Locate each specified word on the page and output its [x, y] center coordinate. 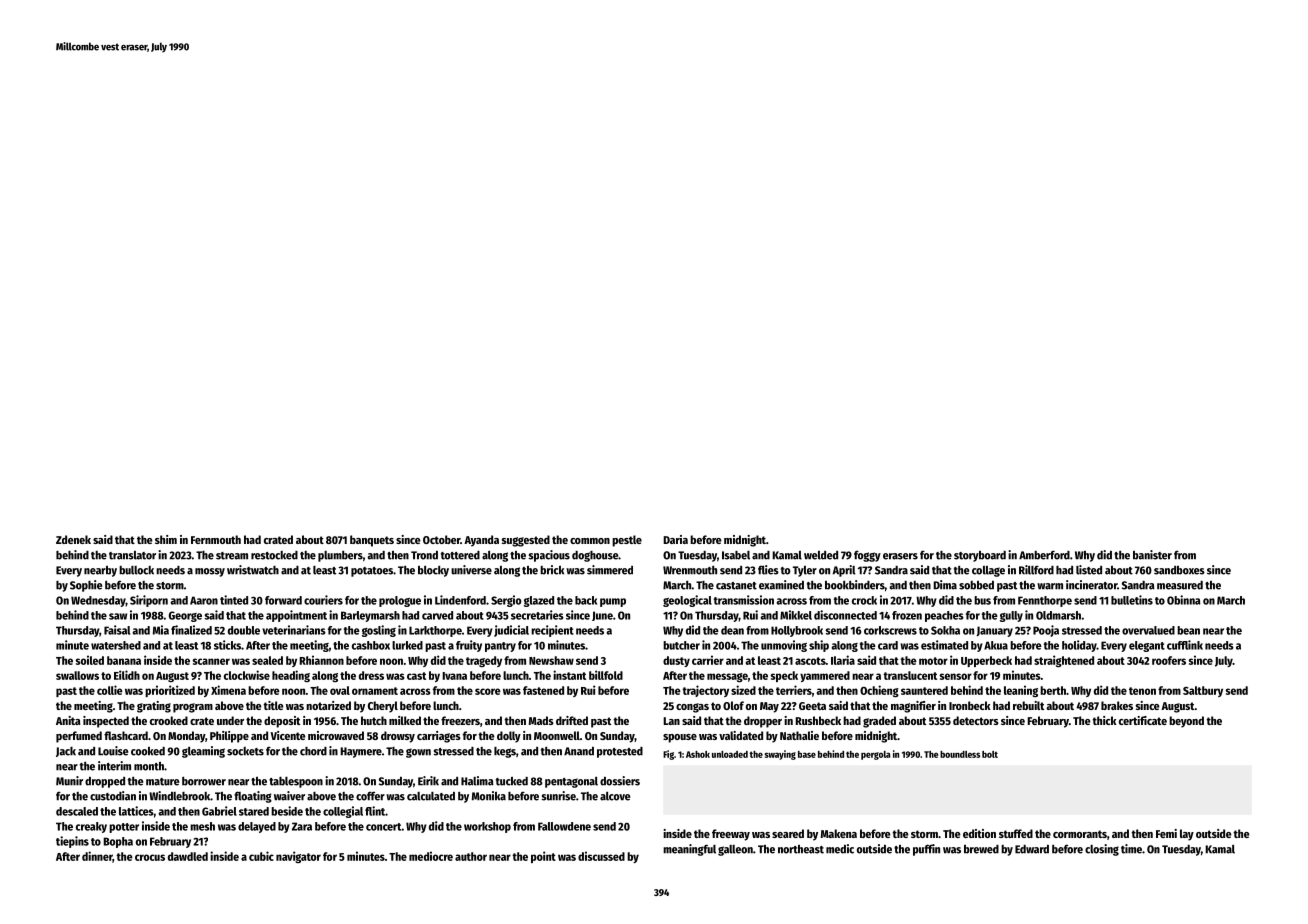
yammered [825, 676]
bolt [990, 754]
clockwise [247, 675]
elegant [1147, 646]
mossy [210, 572]
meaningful [689, 850]
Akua [996, 645]
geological [687, 601]
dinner [97, 857]
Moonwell [557, 735]
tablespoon [296, 782]
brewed [981, 849]
